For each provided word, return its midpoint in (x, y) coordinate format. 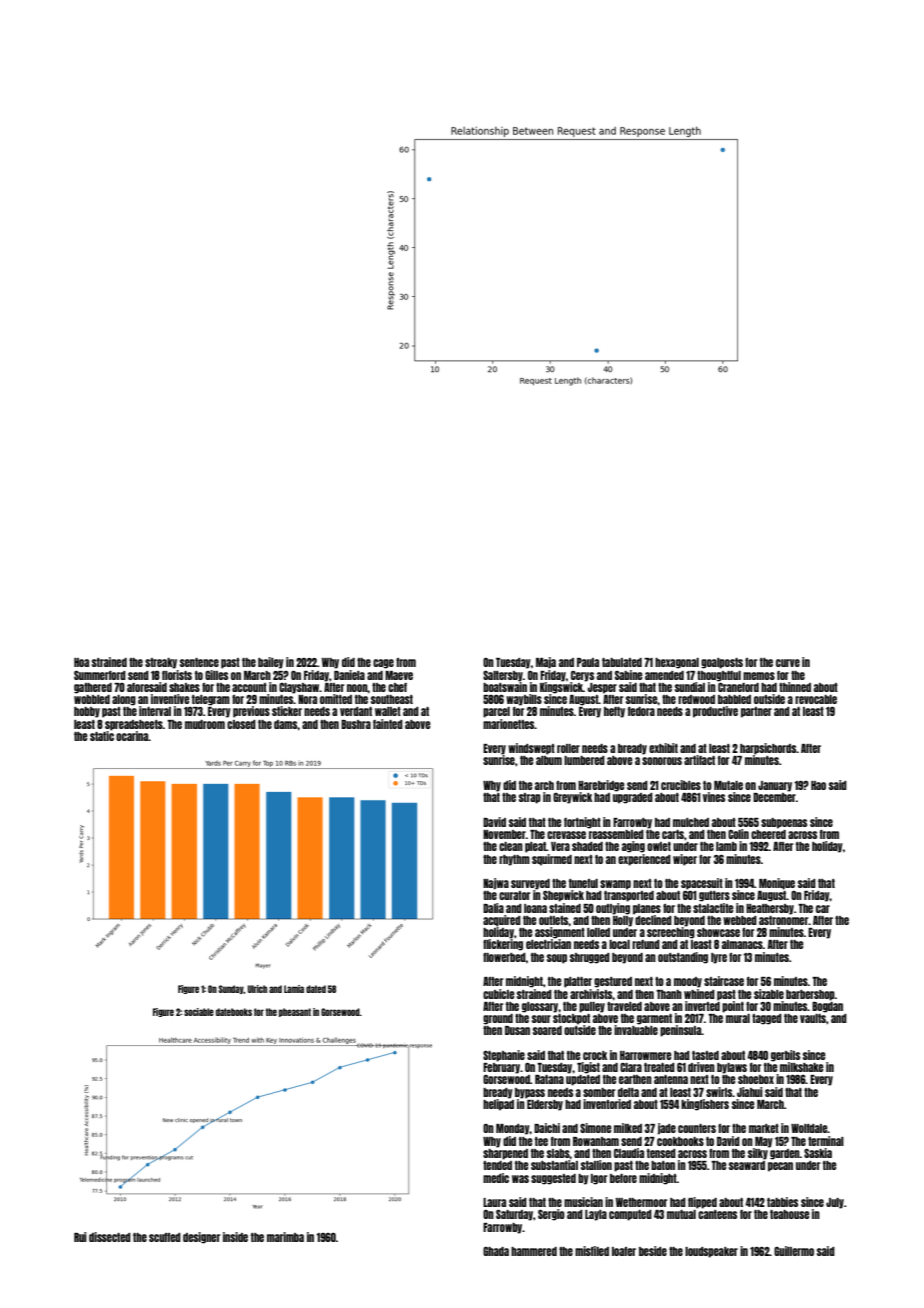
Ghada (496, 1251)
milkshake (801, 1067)
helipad (498, 1105)
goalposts (722, 663)
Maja (546, 663)
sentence (199, 662)
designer (201, 1238)
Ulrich (257, 989)
